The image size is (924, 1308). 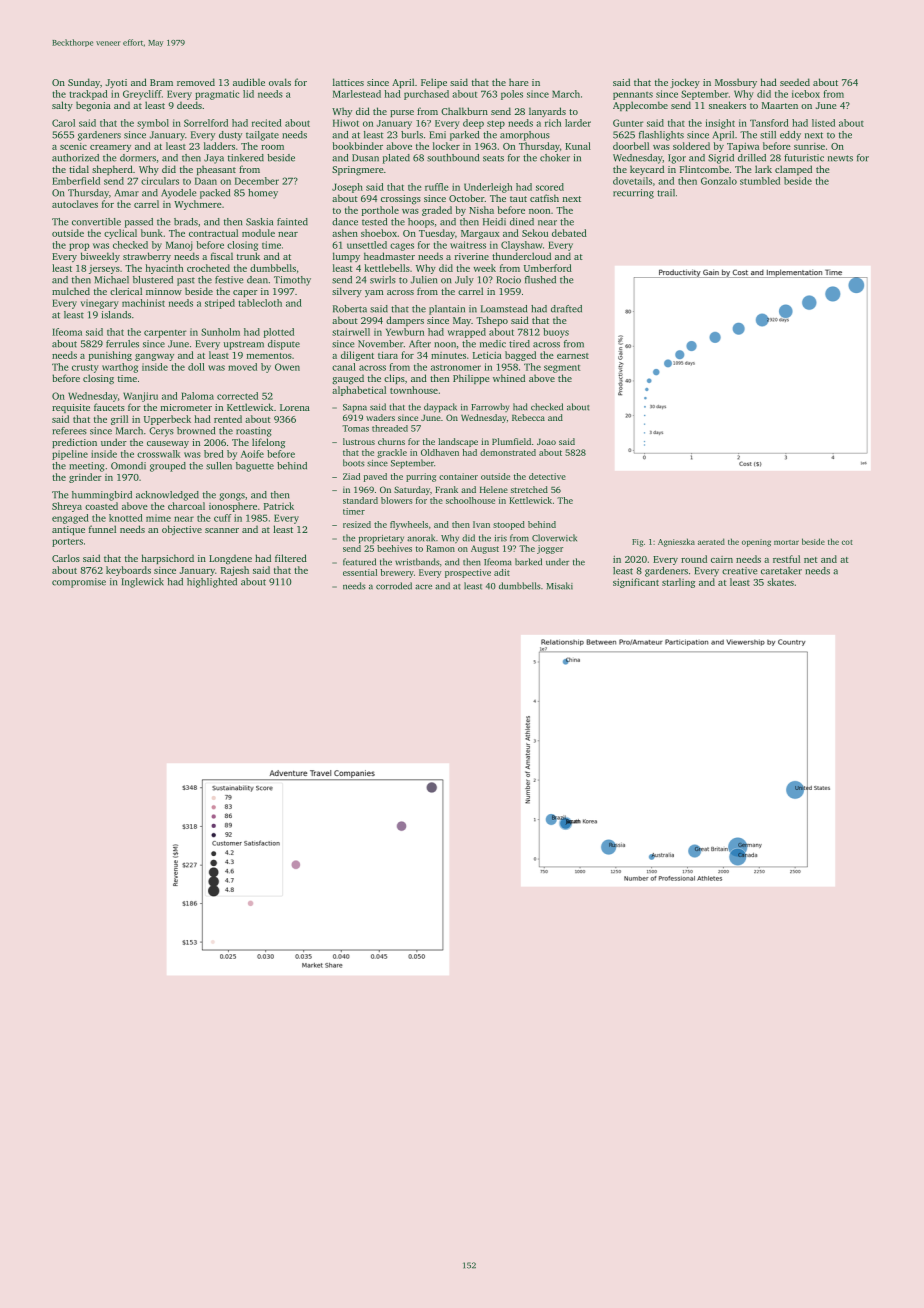 I want to click on highlighted, so click(x=212, y=583).
